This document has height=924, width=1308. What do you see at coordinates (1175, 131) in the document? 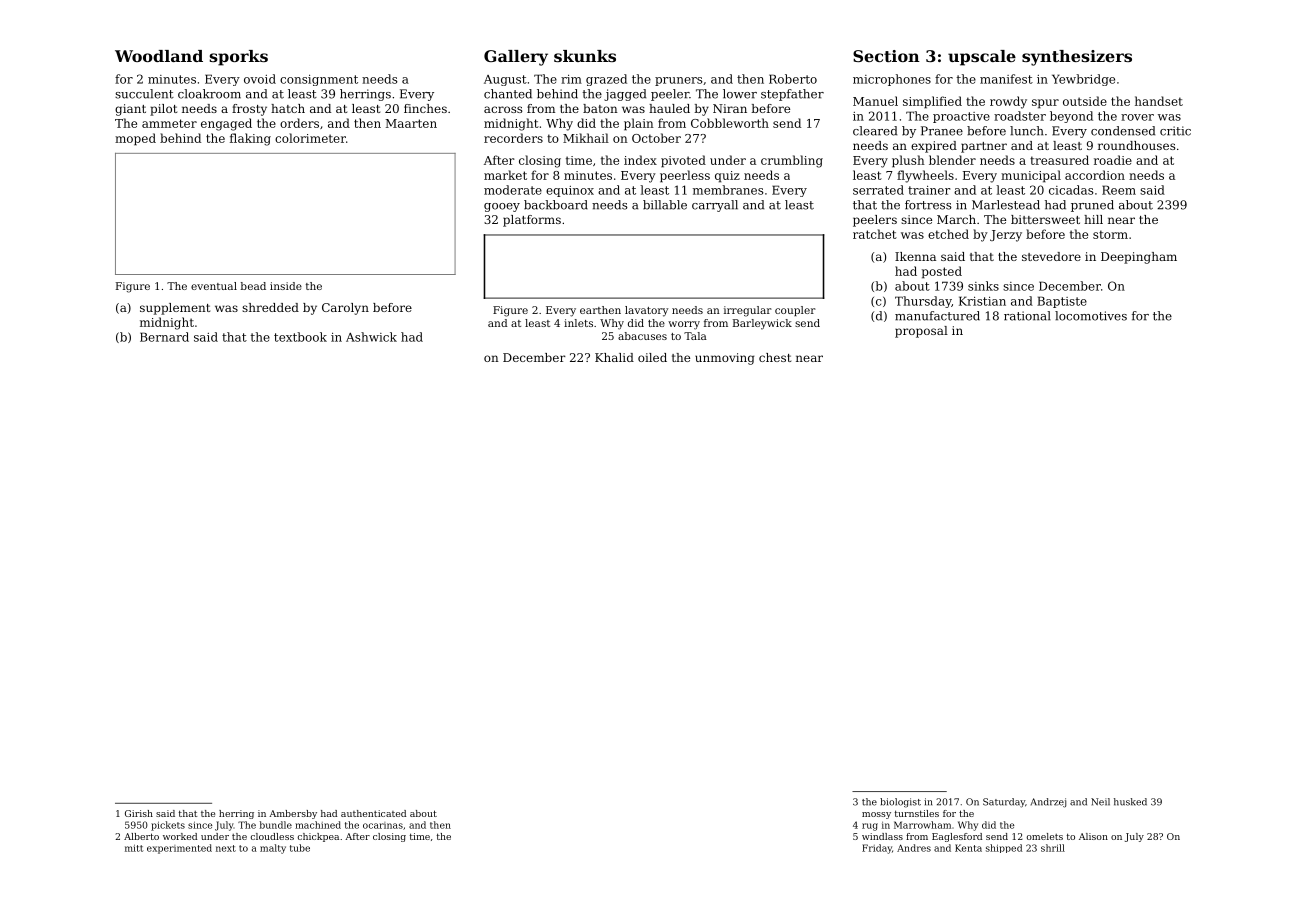
I see `critic` at bounding box center [1175, 131].
